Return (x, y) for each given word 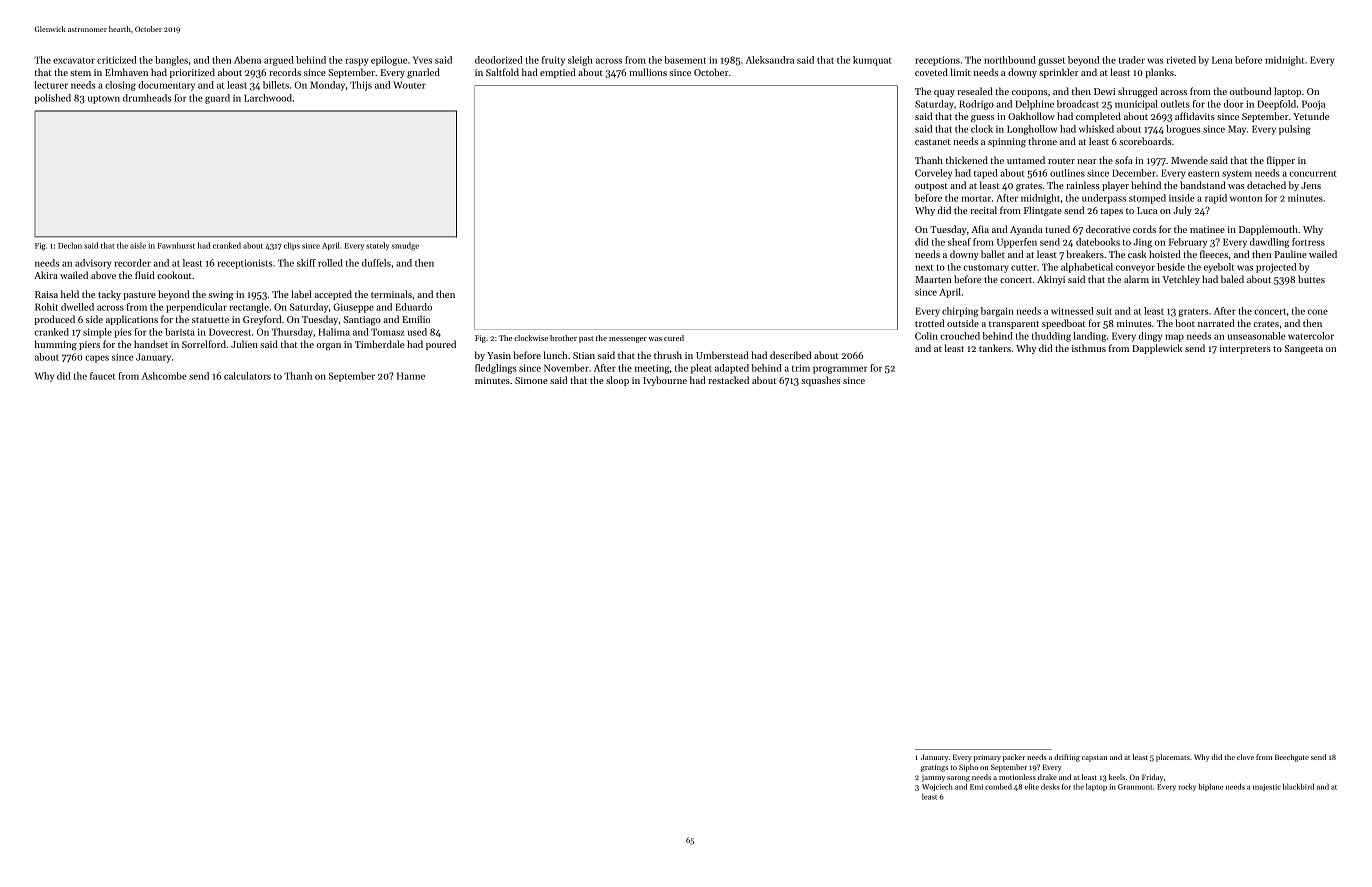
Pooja (1313, 105)
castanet (933, 142)
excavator (74, 60)
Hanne (411, 376)
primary (987, 758)
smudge (405, 246)
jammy (933, 779)
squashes (821, 381)
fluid (145, 275)
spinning (1007, 143)
